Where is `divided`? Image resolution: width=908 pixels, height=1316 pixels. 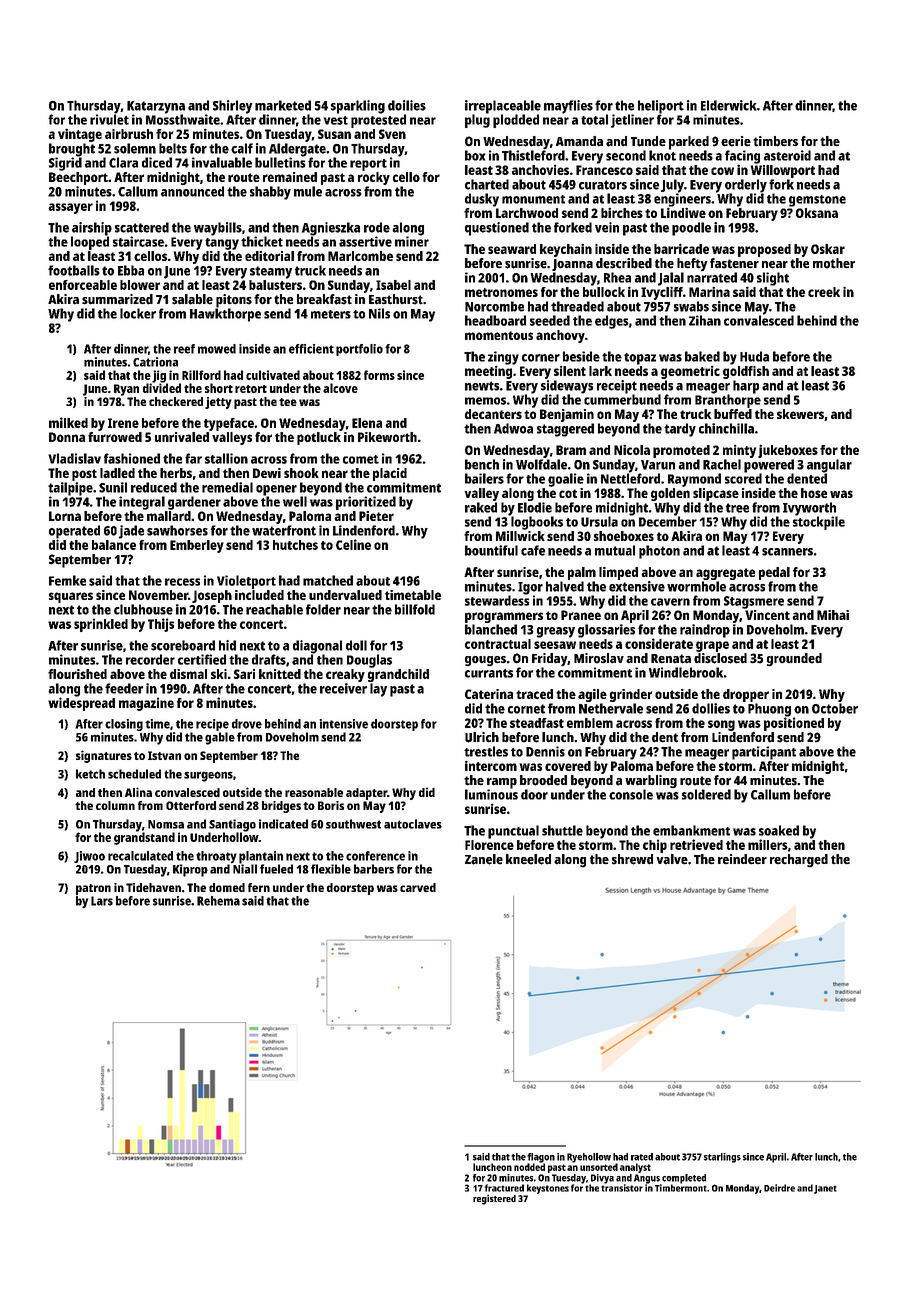
divided is located at coordinates (162, 388).
